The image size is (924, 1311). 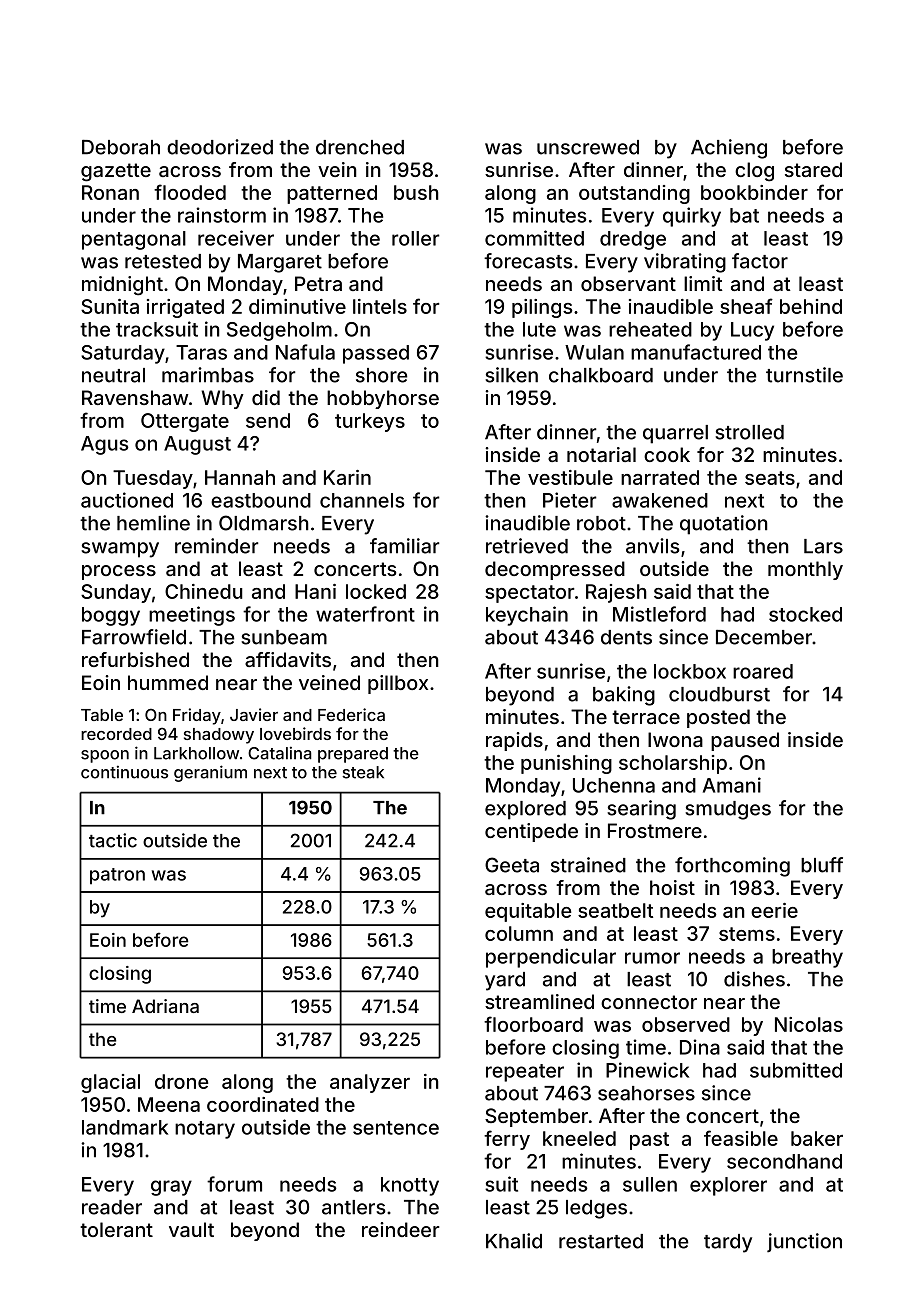 What do you see at coordinates (764, 637) in the screenshot?
I see `December` at bounding box center [764, 637].
